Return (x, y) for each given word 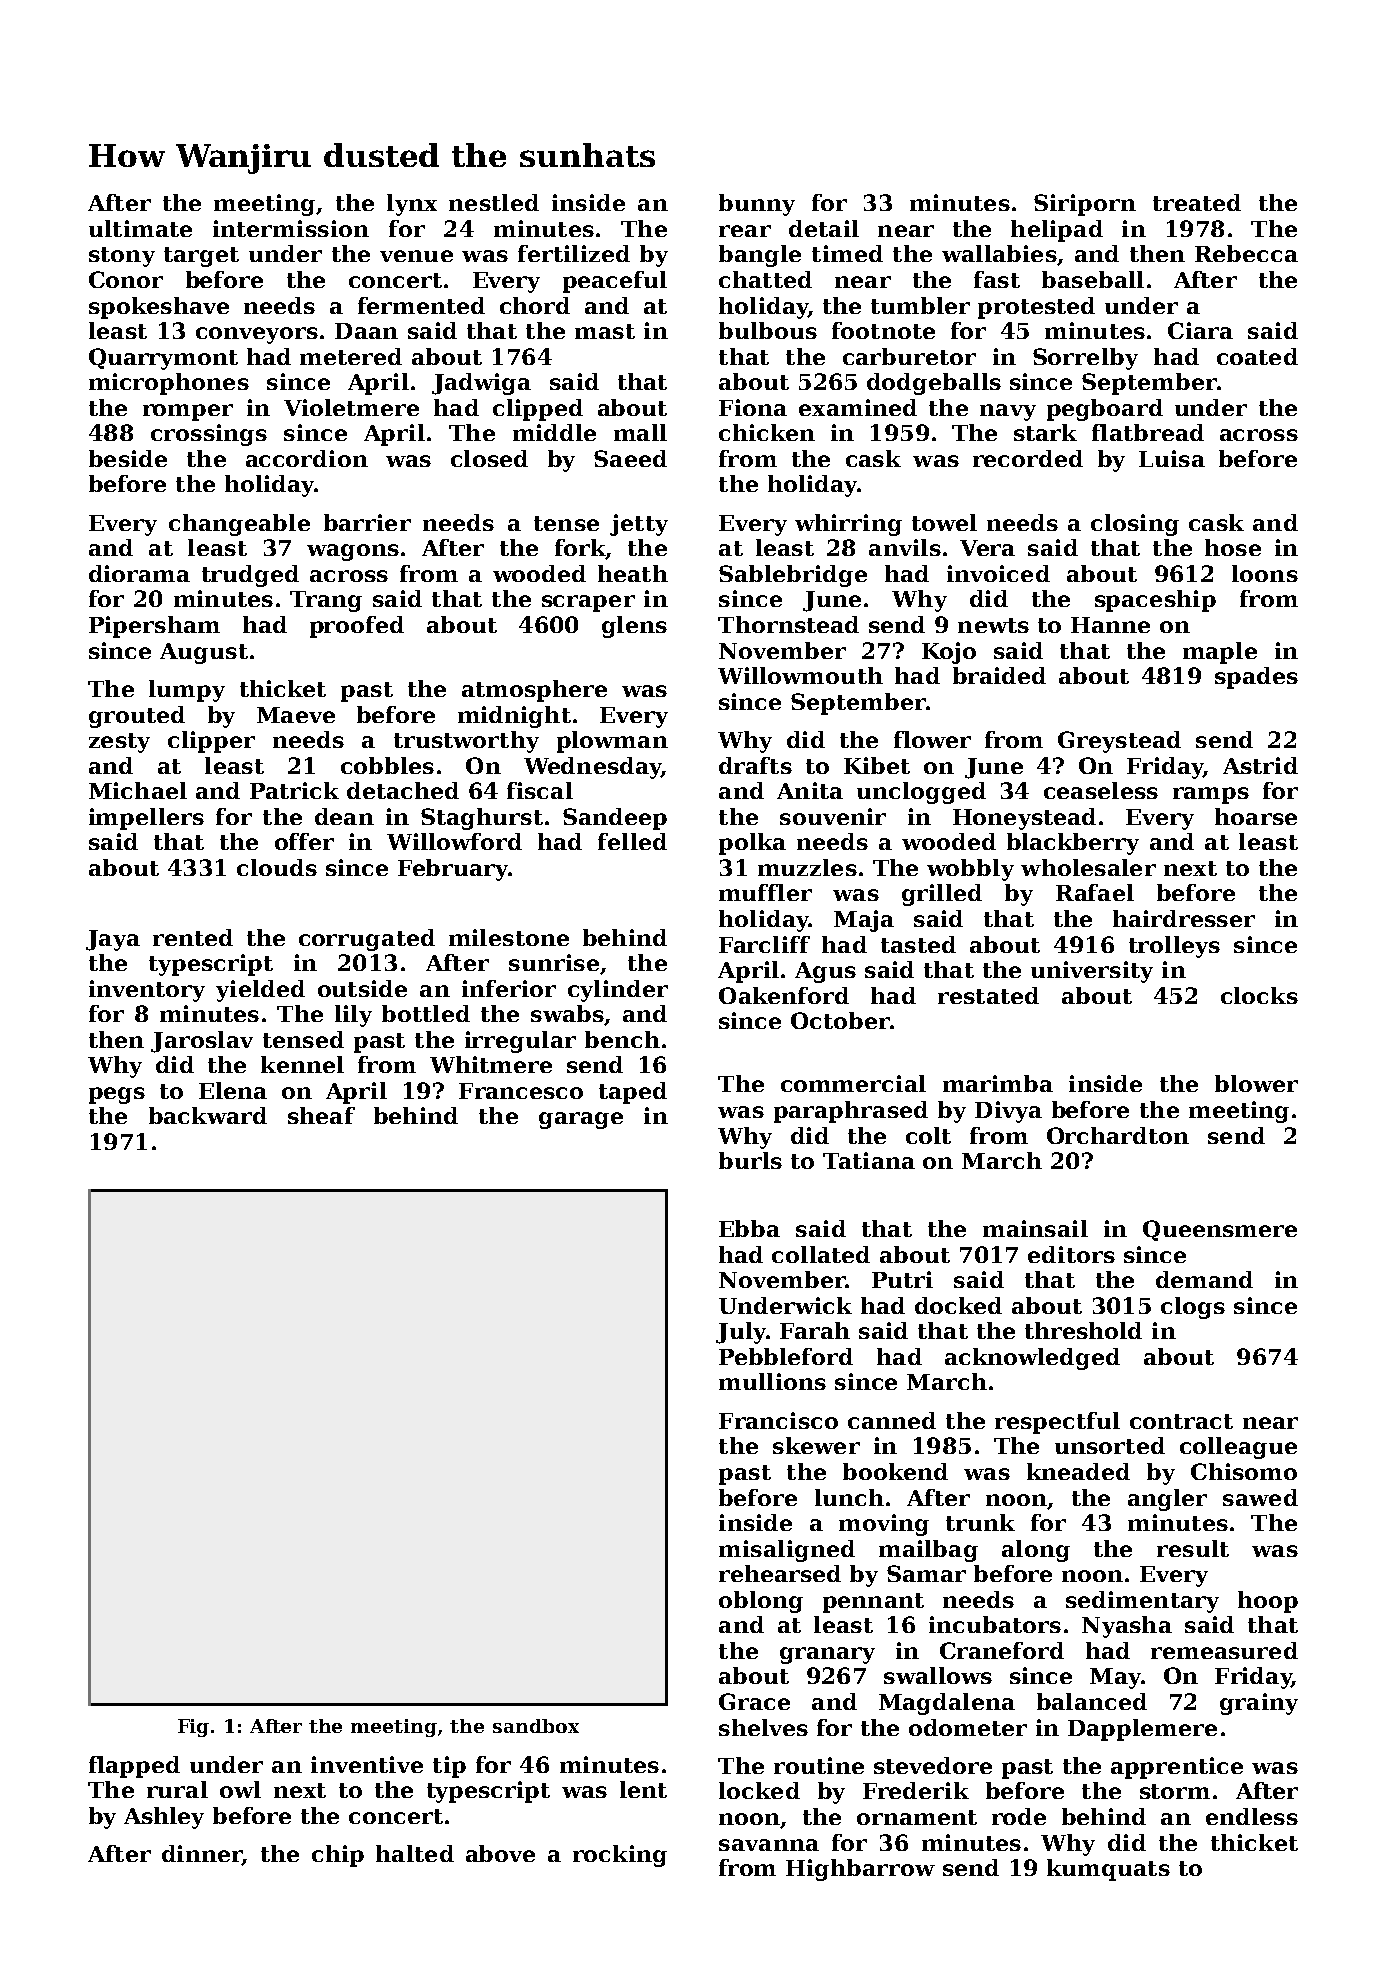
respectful (1057, 1423)
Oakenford (784, 995)
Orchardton (1118, 1135)
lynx (412, 205)
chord (535, 305)
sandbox (536, 1726)
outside (362, 988)
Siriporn (1085, 205)
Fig (193, 1728)
